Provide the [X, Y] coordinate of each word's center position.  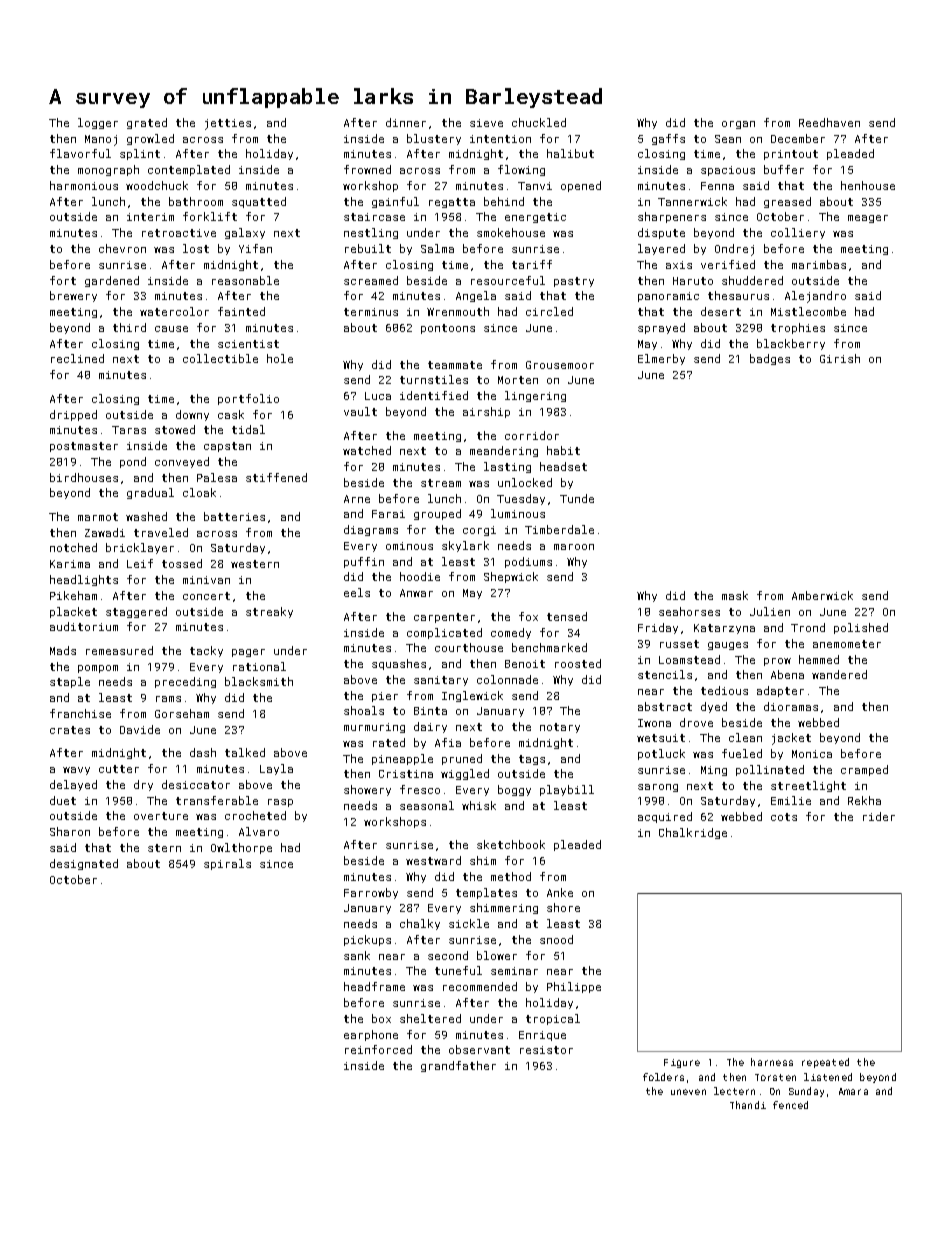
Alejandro [815, 297]
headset [563, 466]
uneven [688, 1092]
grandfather [458, 1066]
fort [63, 280]
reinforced [378, 1049]
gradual [150, 493]
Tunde [577, 498]
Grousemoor [560, 365]
